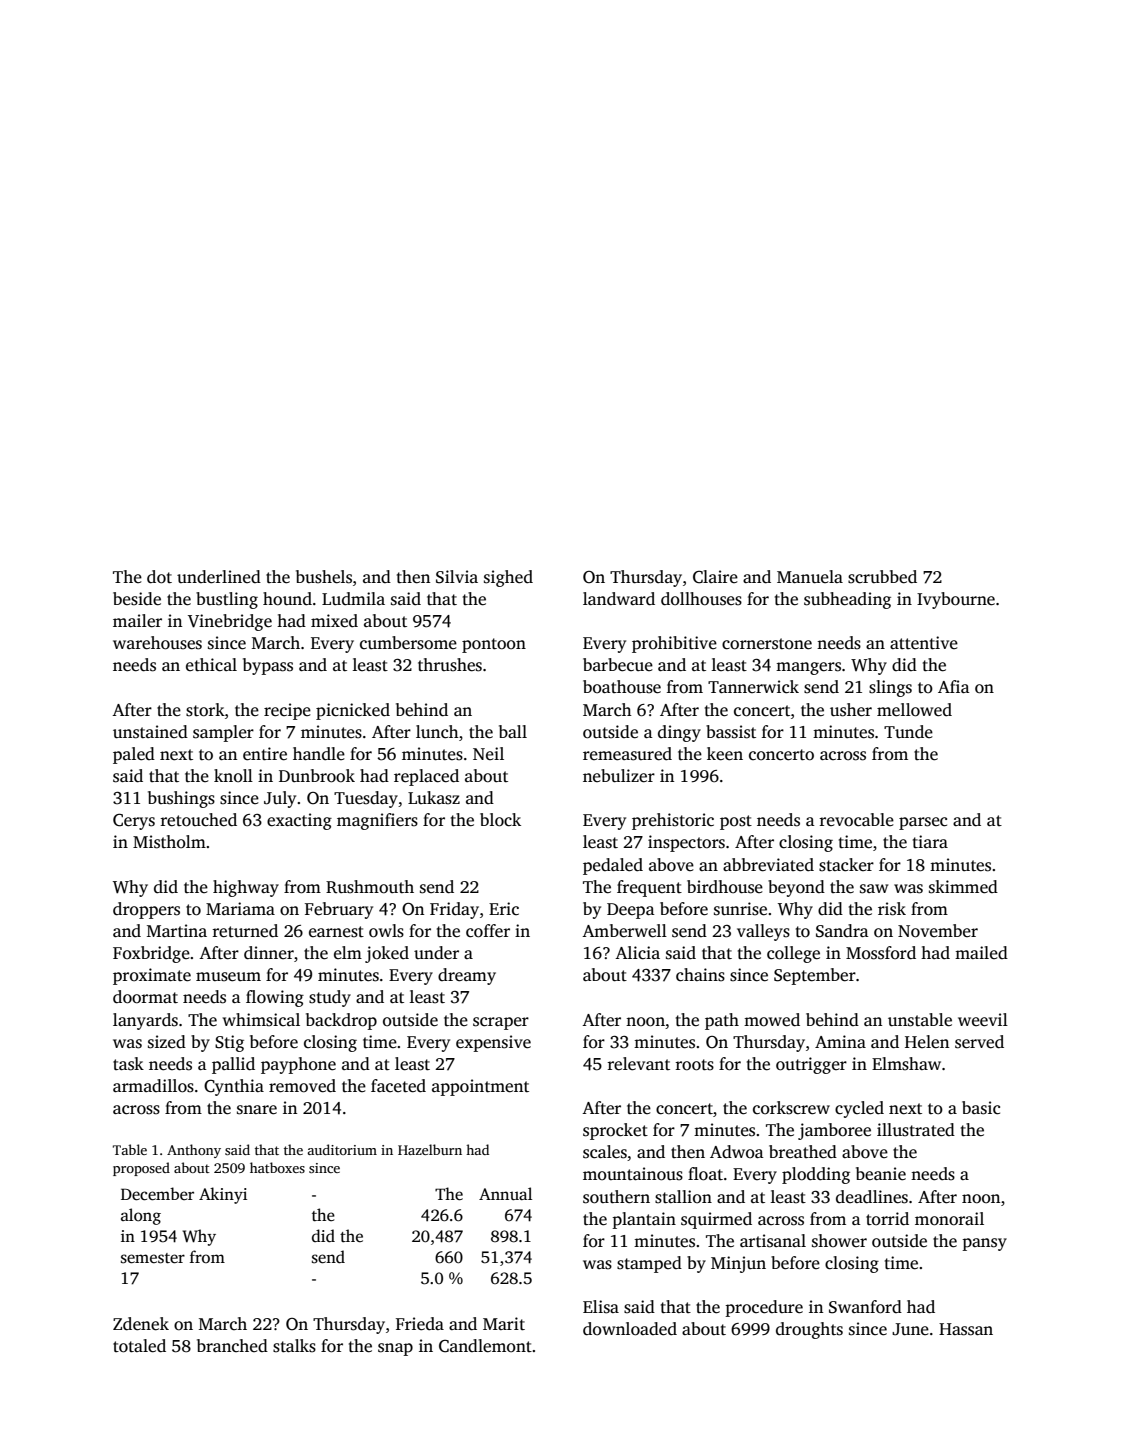 The width and height of the image is (1123, 1453). I want to click on semester, so click(153, 1258).
